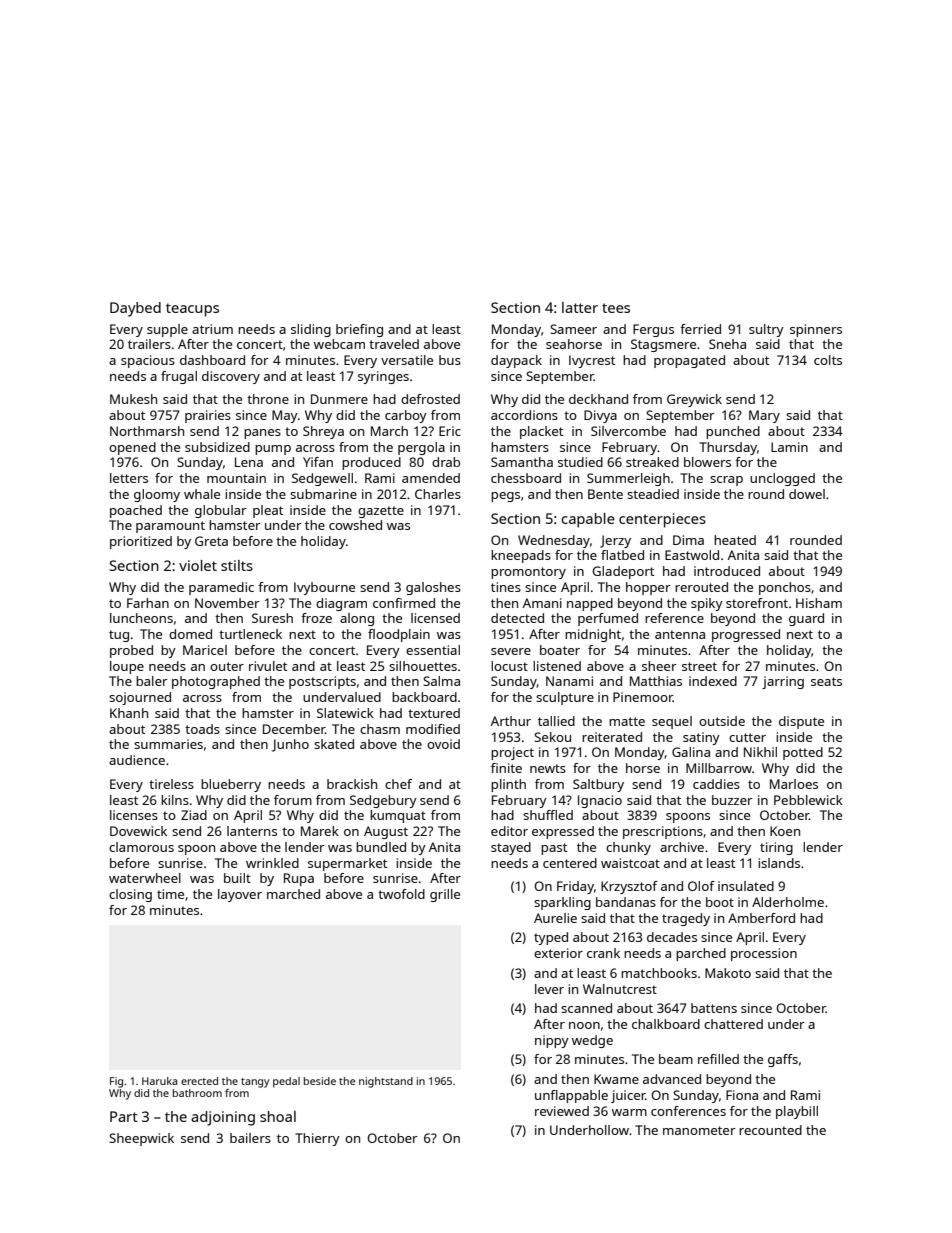 The height and width of the page is (1233, 952). What do you see at coordinates (135, 309) in the page?
I see `Daybed` at bounding box center [135, 309].
